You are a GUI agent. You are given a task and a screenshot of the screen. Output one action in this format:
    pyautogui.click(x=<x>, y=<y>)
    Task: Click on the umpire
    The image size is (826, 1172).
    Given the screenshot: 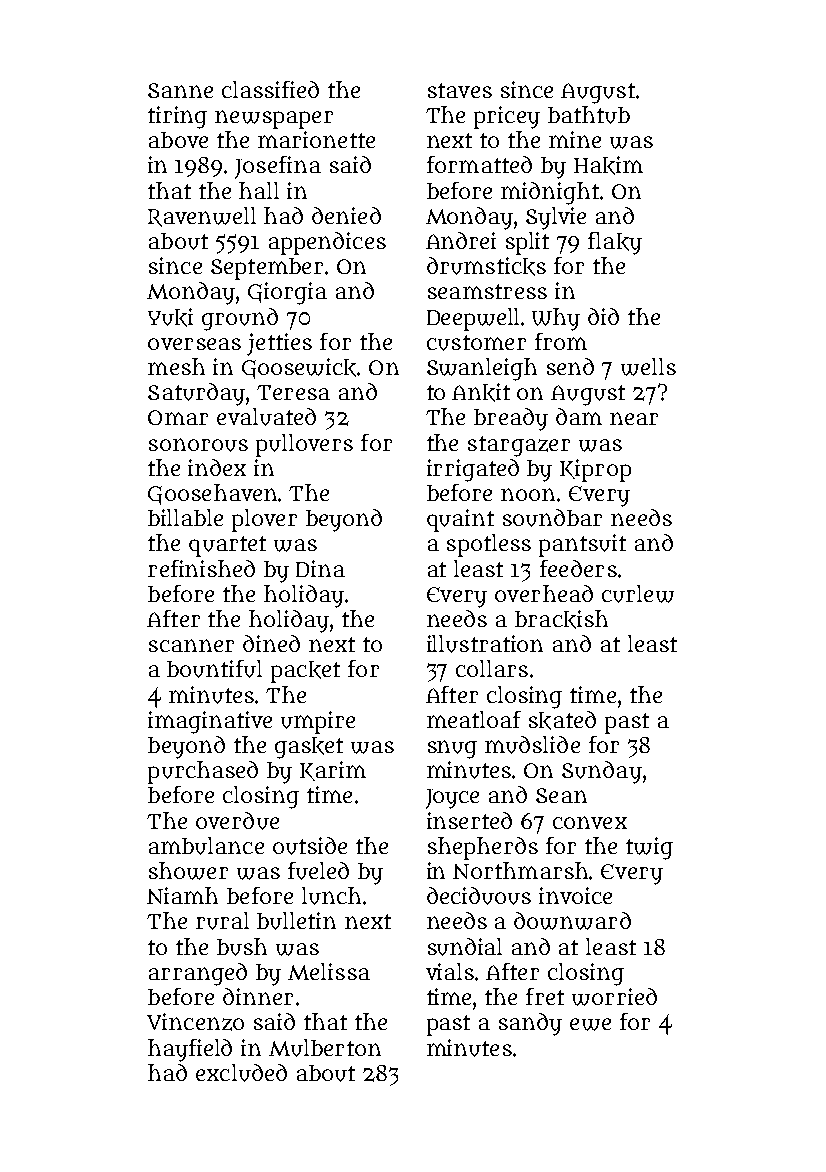 What is the action you would take?
    pyautogui.click(x=318, y=722)
